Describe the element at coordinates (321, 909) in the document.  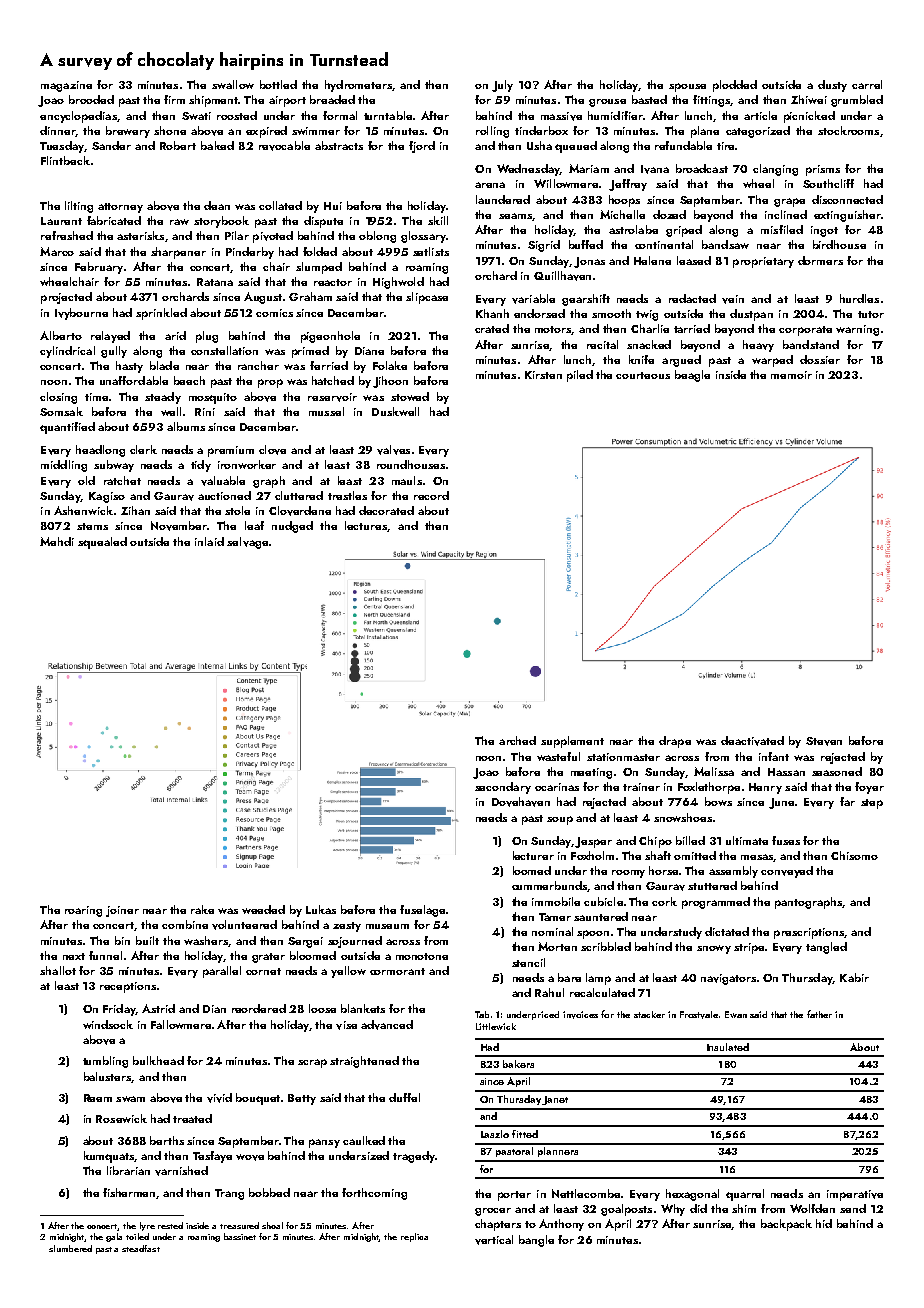
I see `Lukas` at that location.
